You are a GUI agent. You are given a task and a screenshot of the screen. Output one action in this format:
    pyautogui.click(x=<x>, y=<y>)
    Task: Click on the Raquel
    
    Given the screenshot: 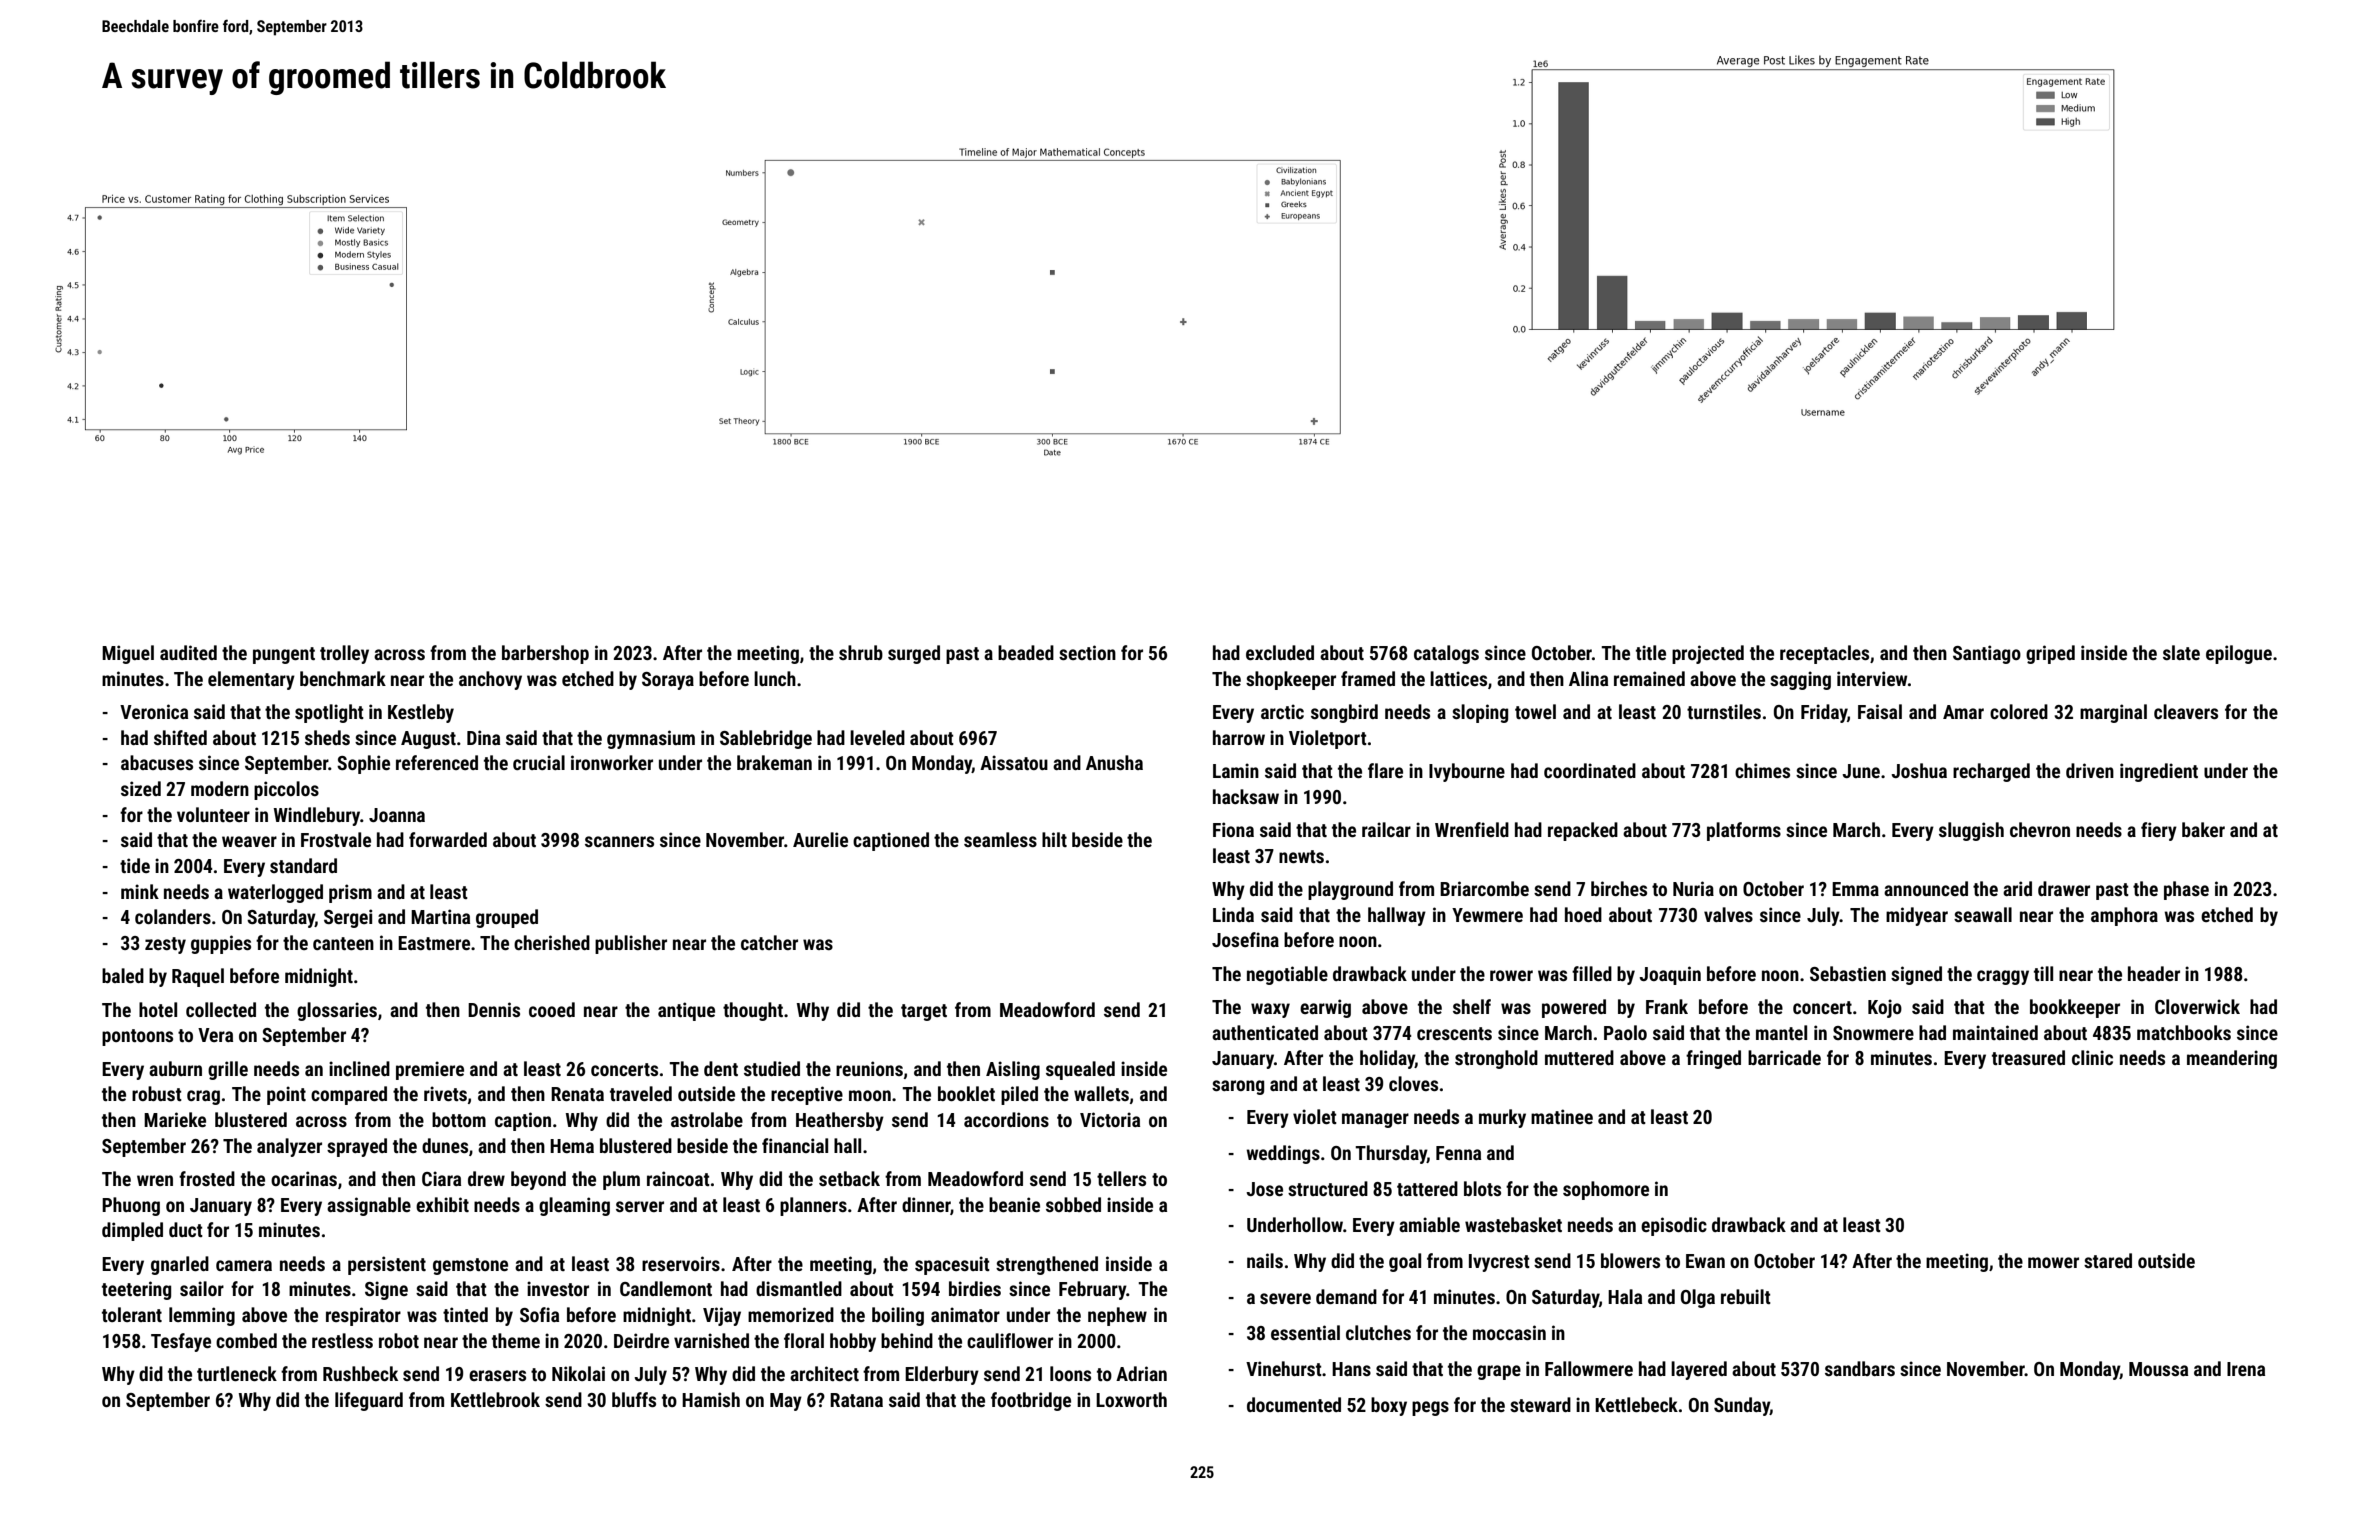 What is the action you would take?
    pyautogui.click(x=198, y=977)
